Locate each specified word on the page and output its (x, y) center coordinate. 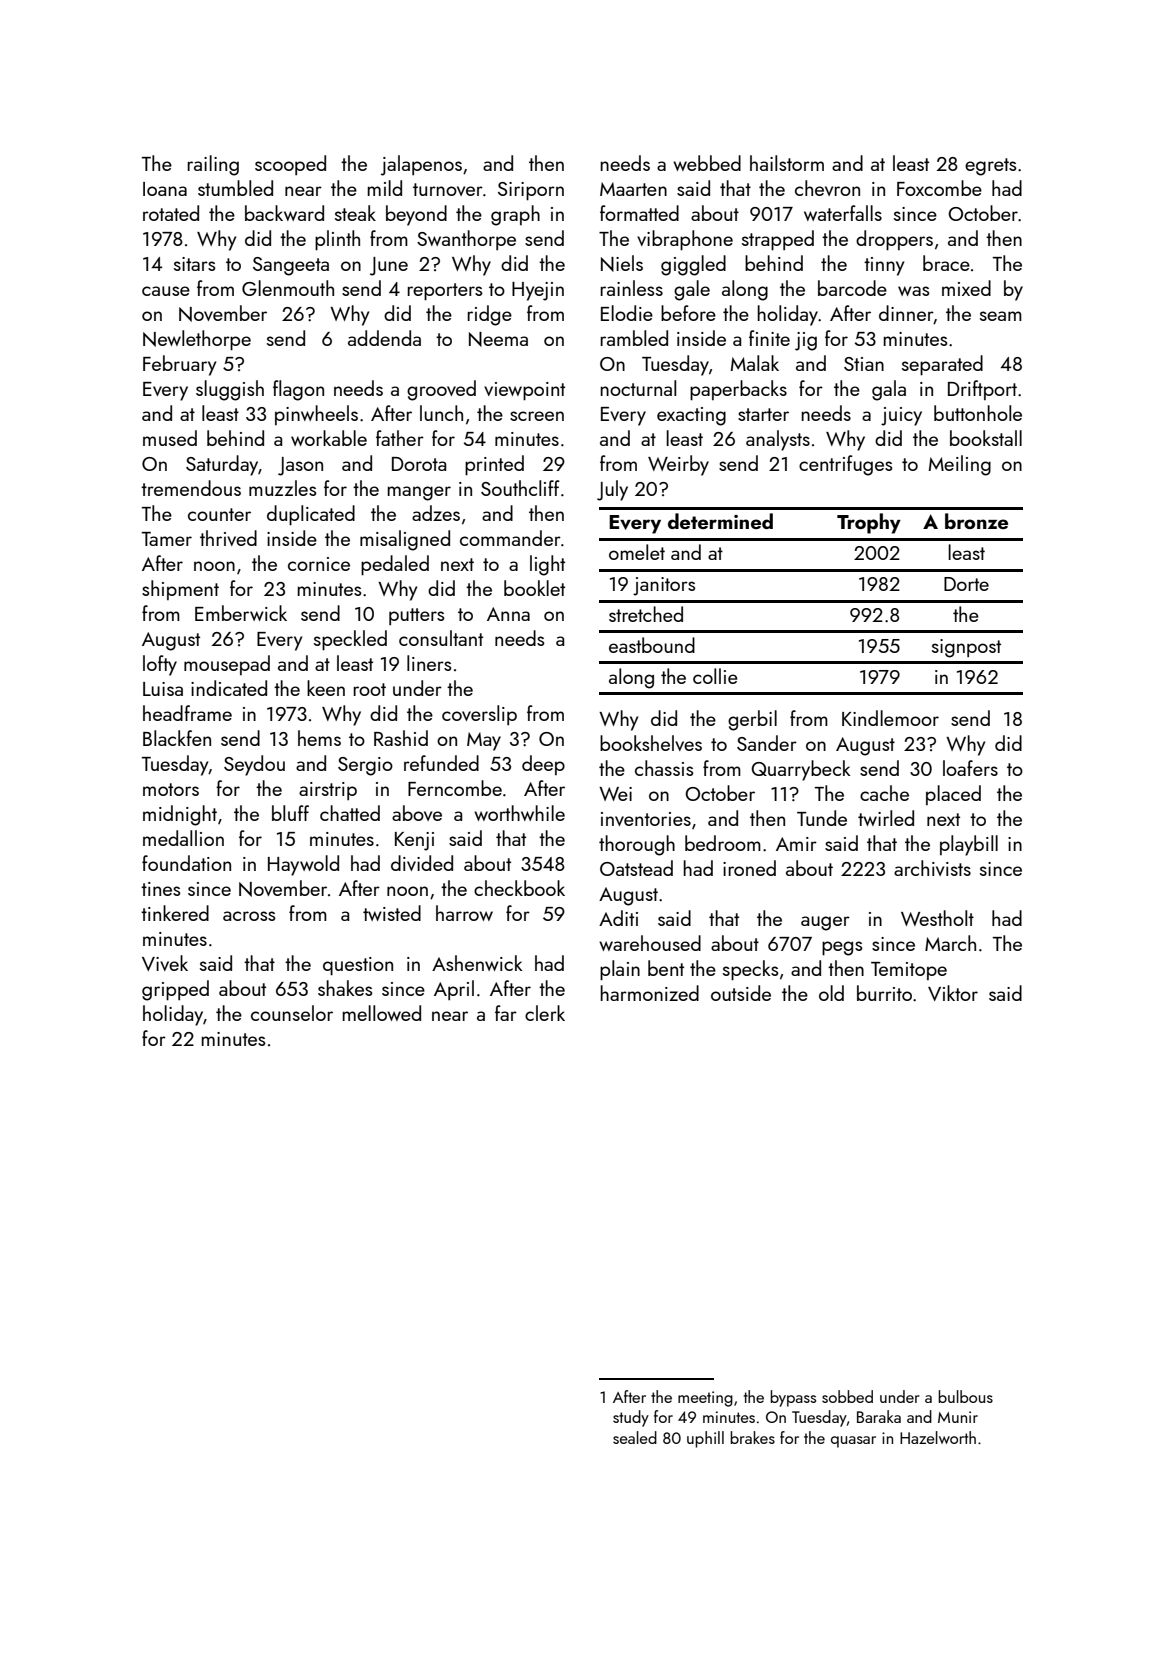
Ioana (165, 189)
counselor (292, 1013)
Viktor (953, 993)
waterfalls (843, 213)
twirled (886, 818)
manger (419, 493)
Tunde (822, 818)
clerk (545, 1013)
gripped (175, 990)
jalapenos (421, 165)
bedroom (723, 843)
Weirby (678, 465)
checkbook (519, 888)
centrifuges (846, 465)
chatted (350, 813)
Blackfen (177, 738)
